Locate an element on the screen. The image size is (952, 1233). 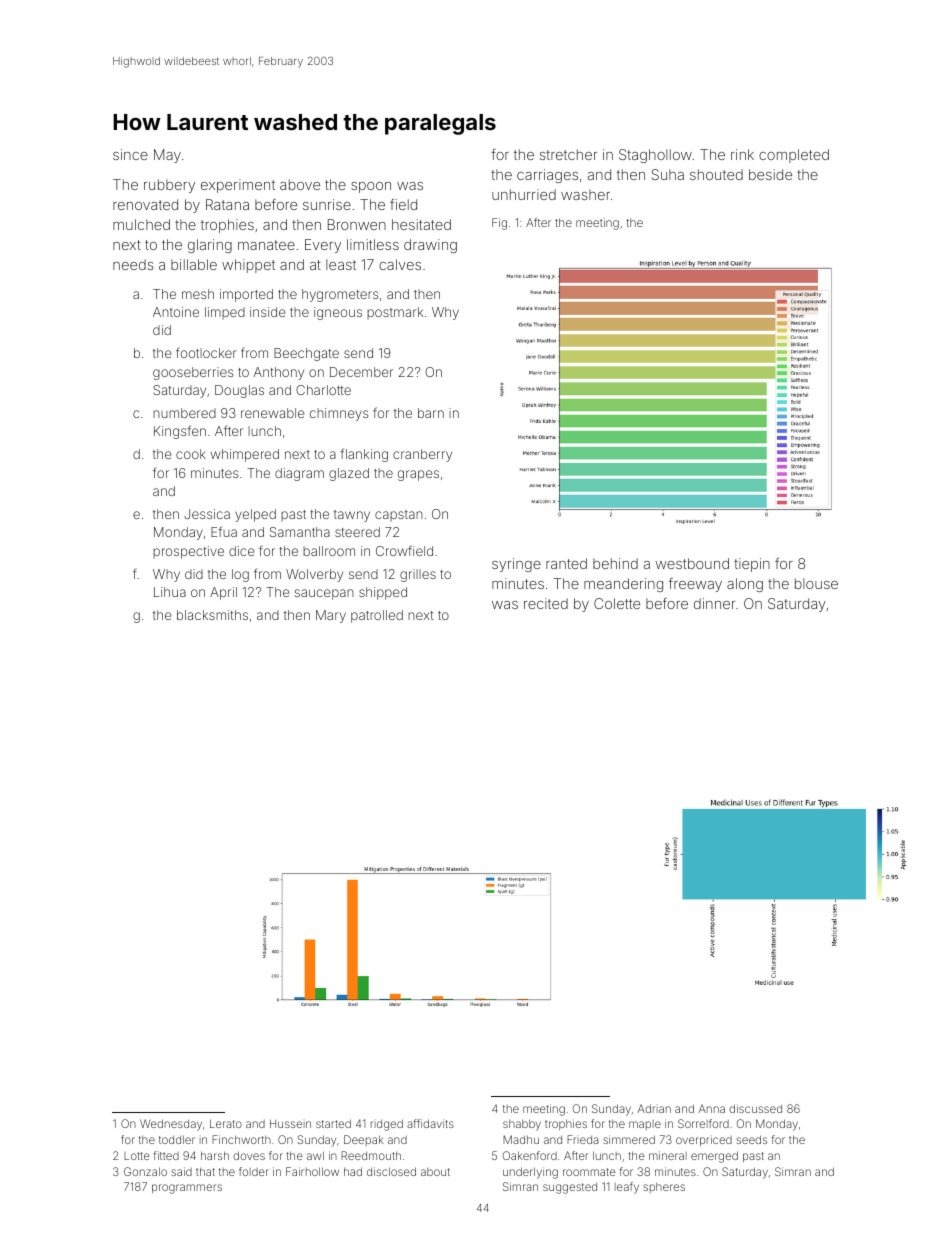
started is located at coordinates (333, 1123).
